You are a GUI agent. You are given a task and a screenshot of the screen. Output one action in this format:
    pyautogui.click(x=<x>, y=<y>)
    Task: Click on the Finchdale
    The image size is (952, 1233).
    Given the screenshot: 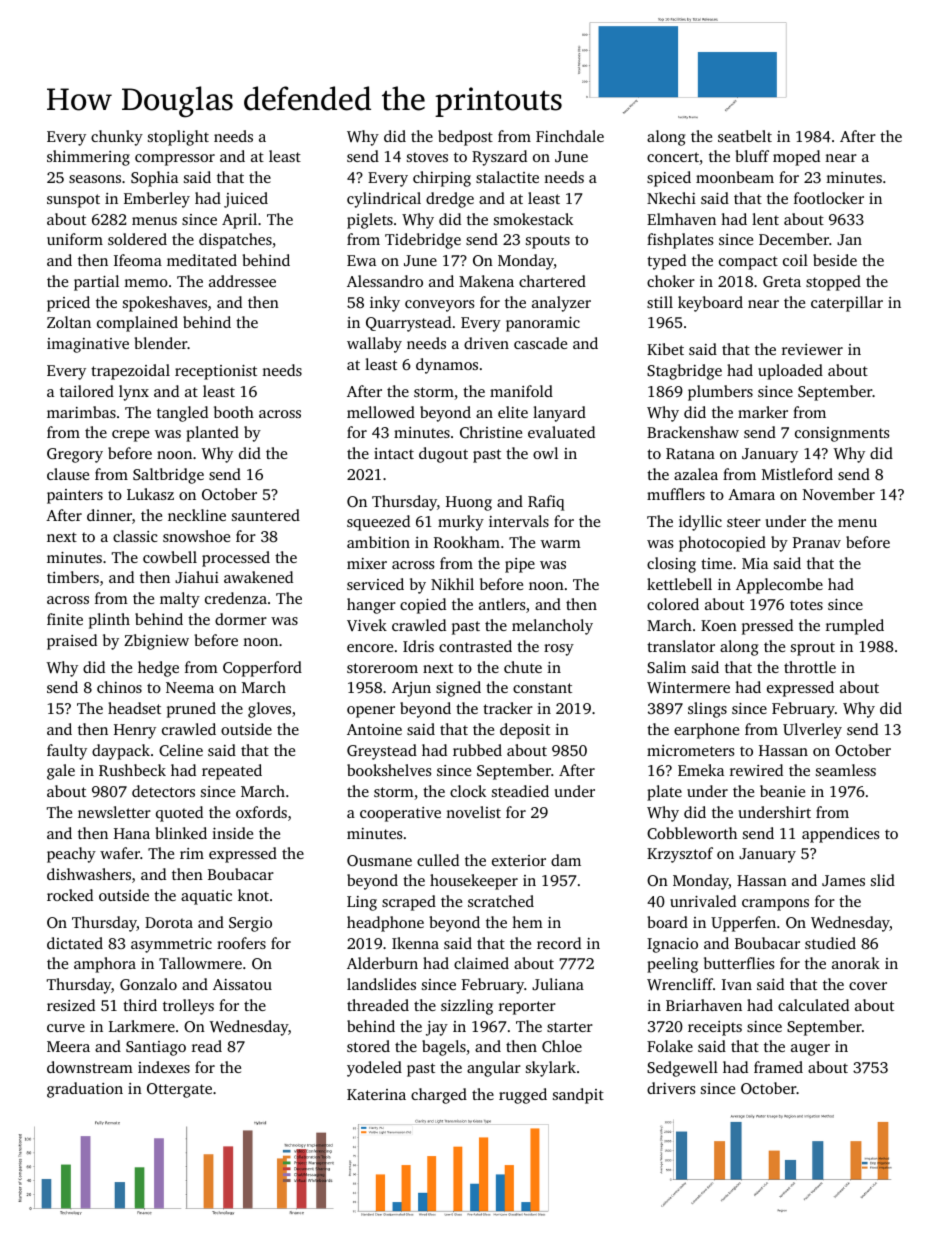 What is the action you would take?
    pyautogui.click(x=570, y=136)
